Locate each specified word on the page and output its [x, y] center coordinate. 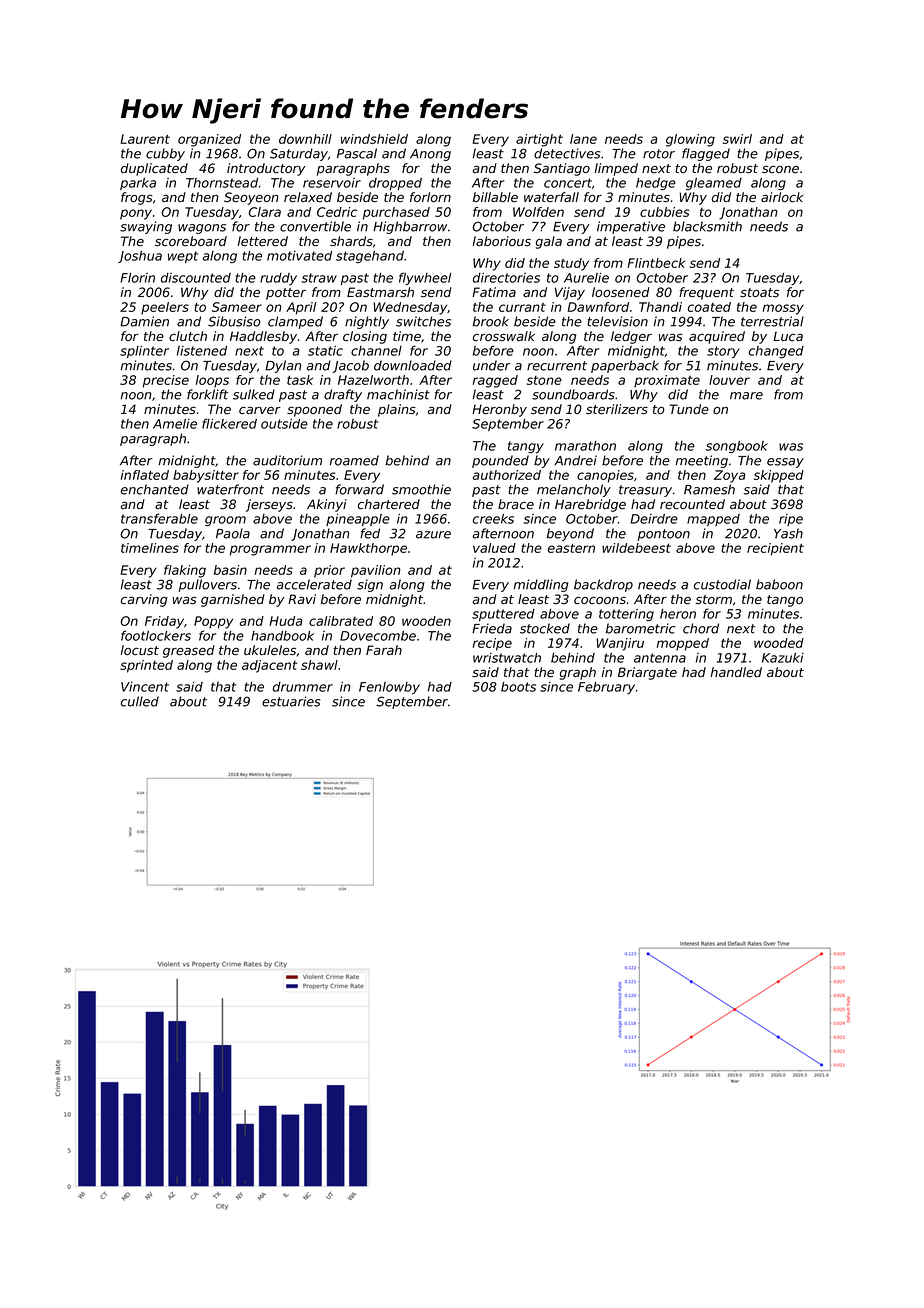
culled [140, 701]
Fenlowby [389, 688]
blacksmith [707, 226]
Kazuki [783, 658]
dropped [395, 184]
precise [166, 381]
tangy [526, 447]
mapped [713, 520]
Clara [265, 212]
